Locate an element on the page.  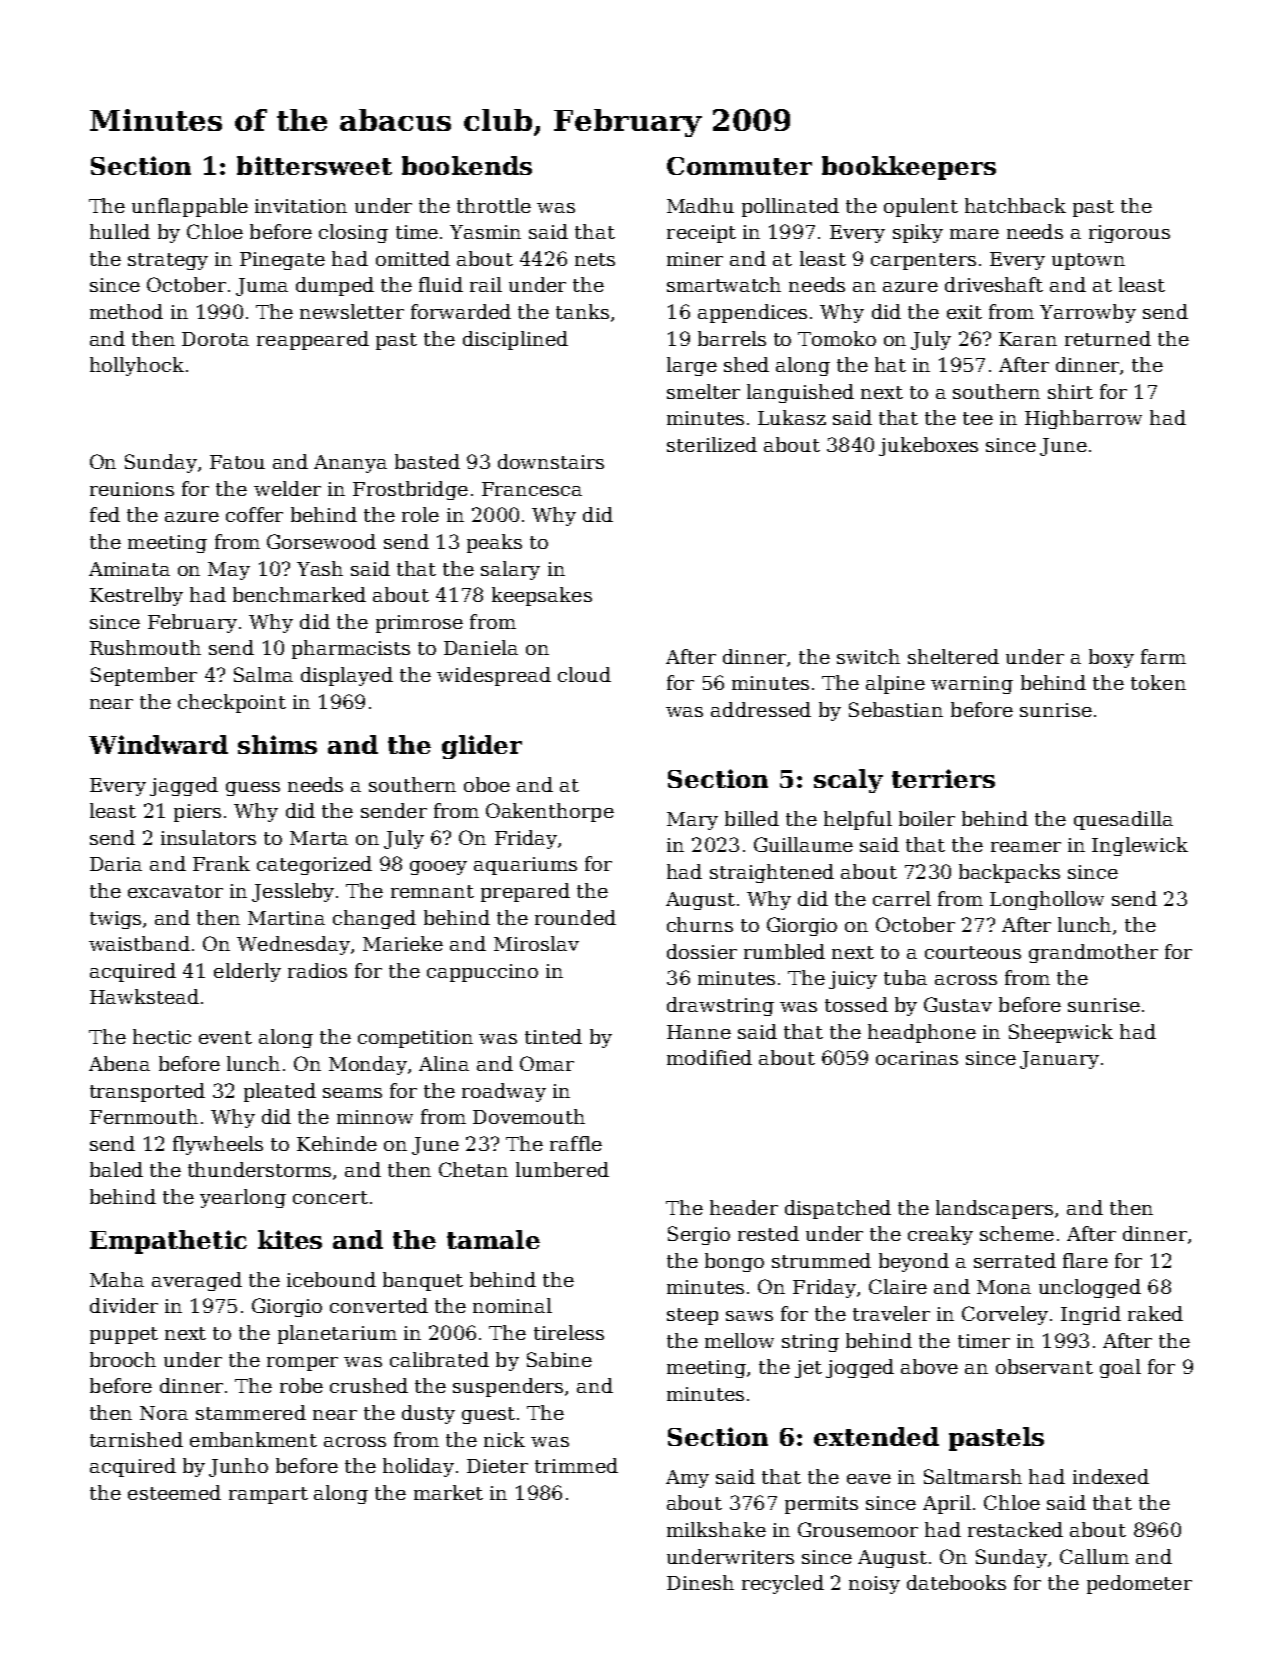
event is located at coordinates (225, 1037).
